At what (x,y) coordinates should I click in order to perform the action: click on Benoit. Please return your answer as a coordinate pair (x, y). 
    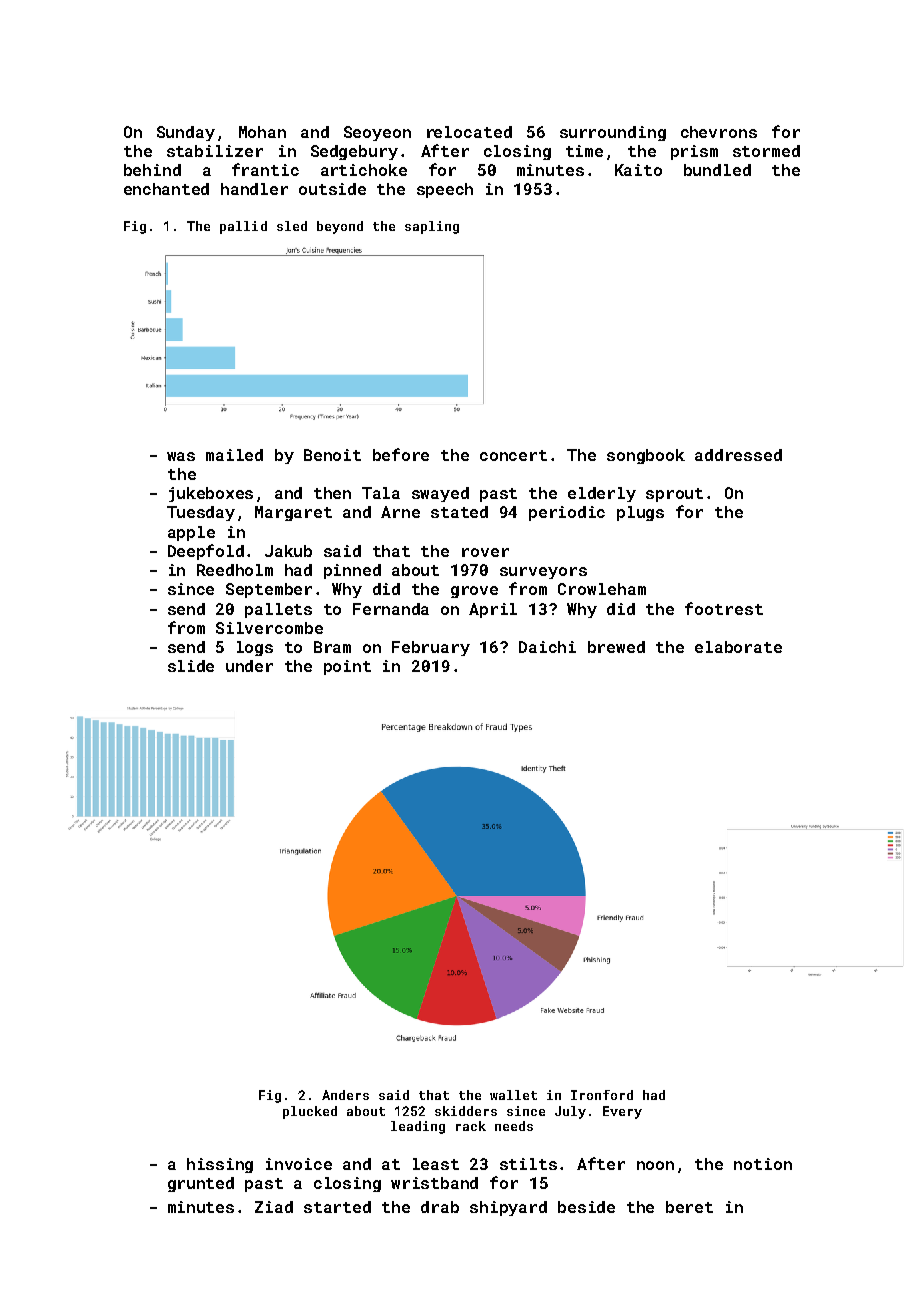
    Looking at the image, I should click on (332, 455).
